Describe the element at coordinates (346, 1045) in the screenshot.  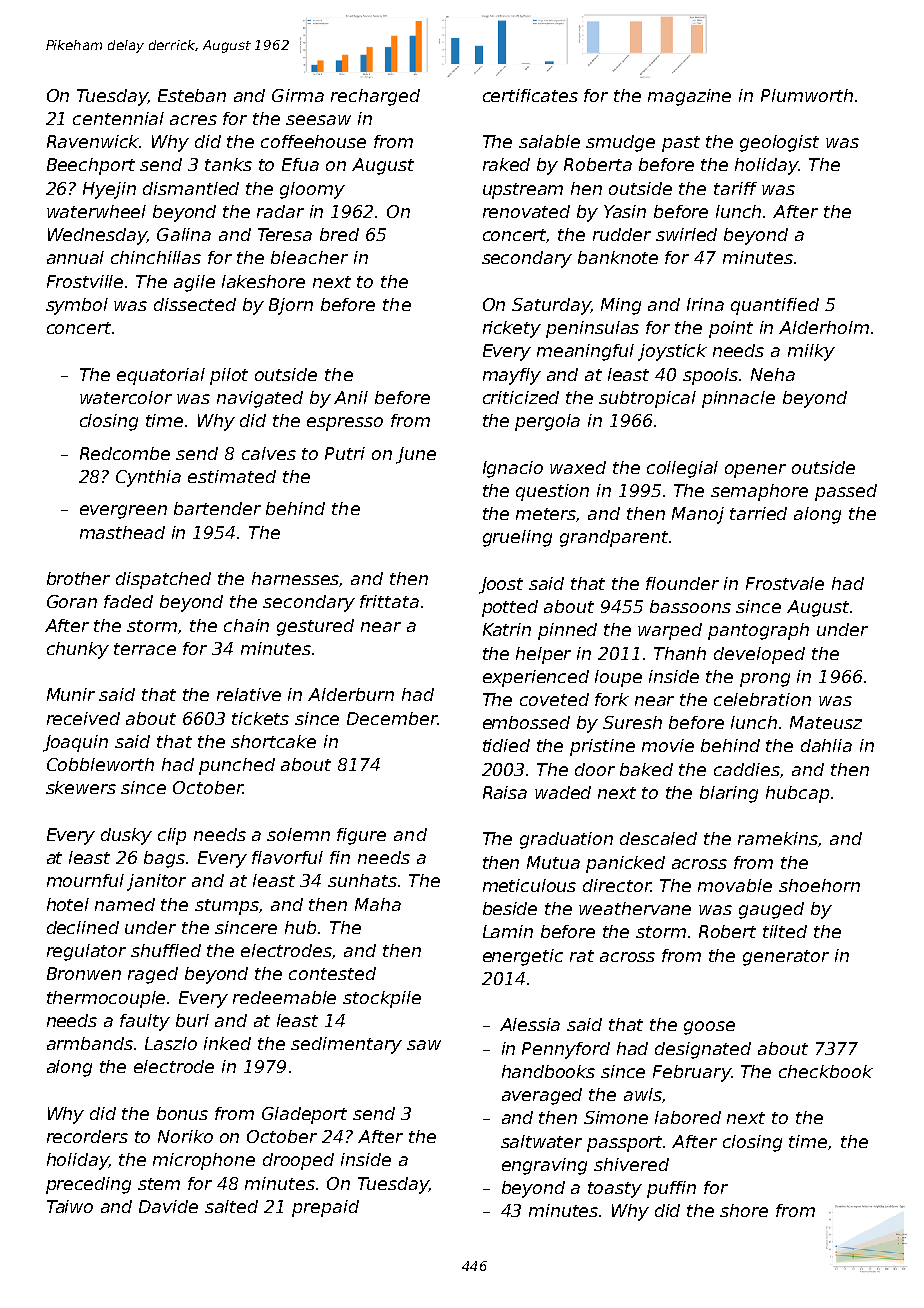
I see `sedimentary` at that location.
